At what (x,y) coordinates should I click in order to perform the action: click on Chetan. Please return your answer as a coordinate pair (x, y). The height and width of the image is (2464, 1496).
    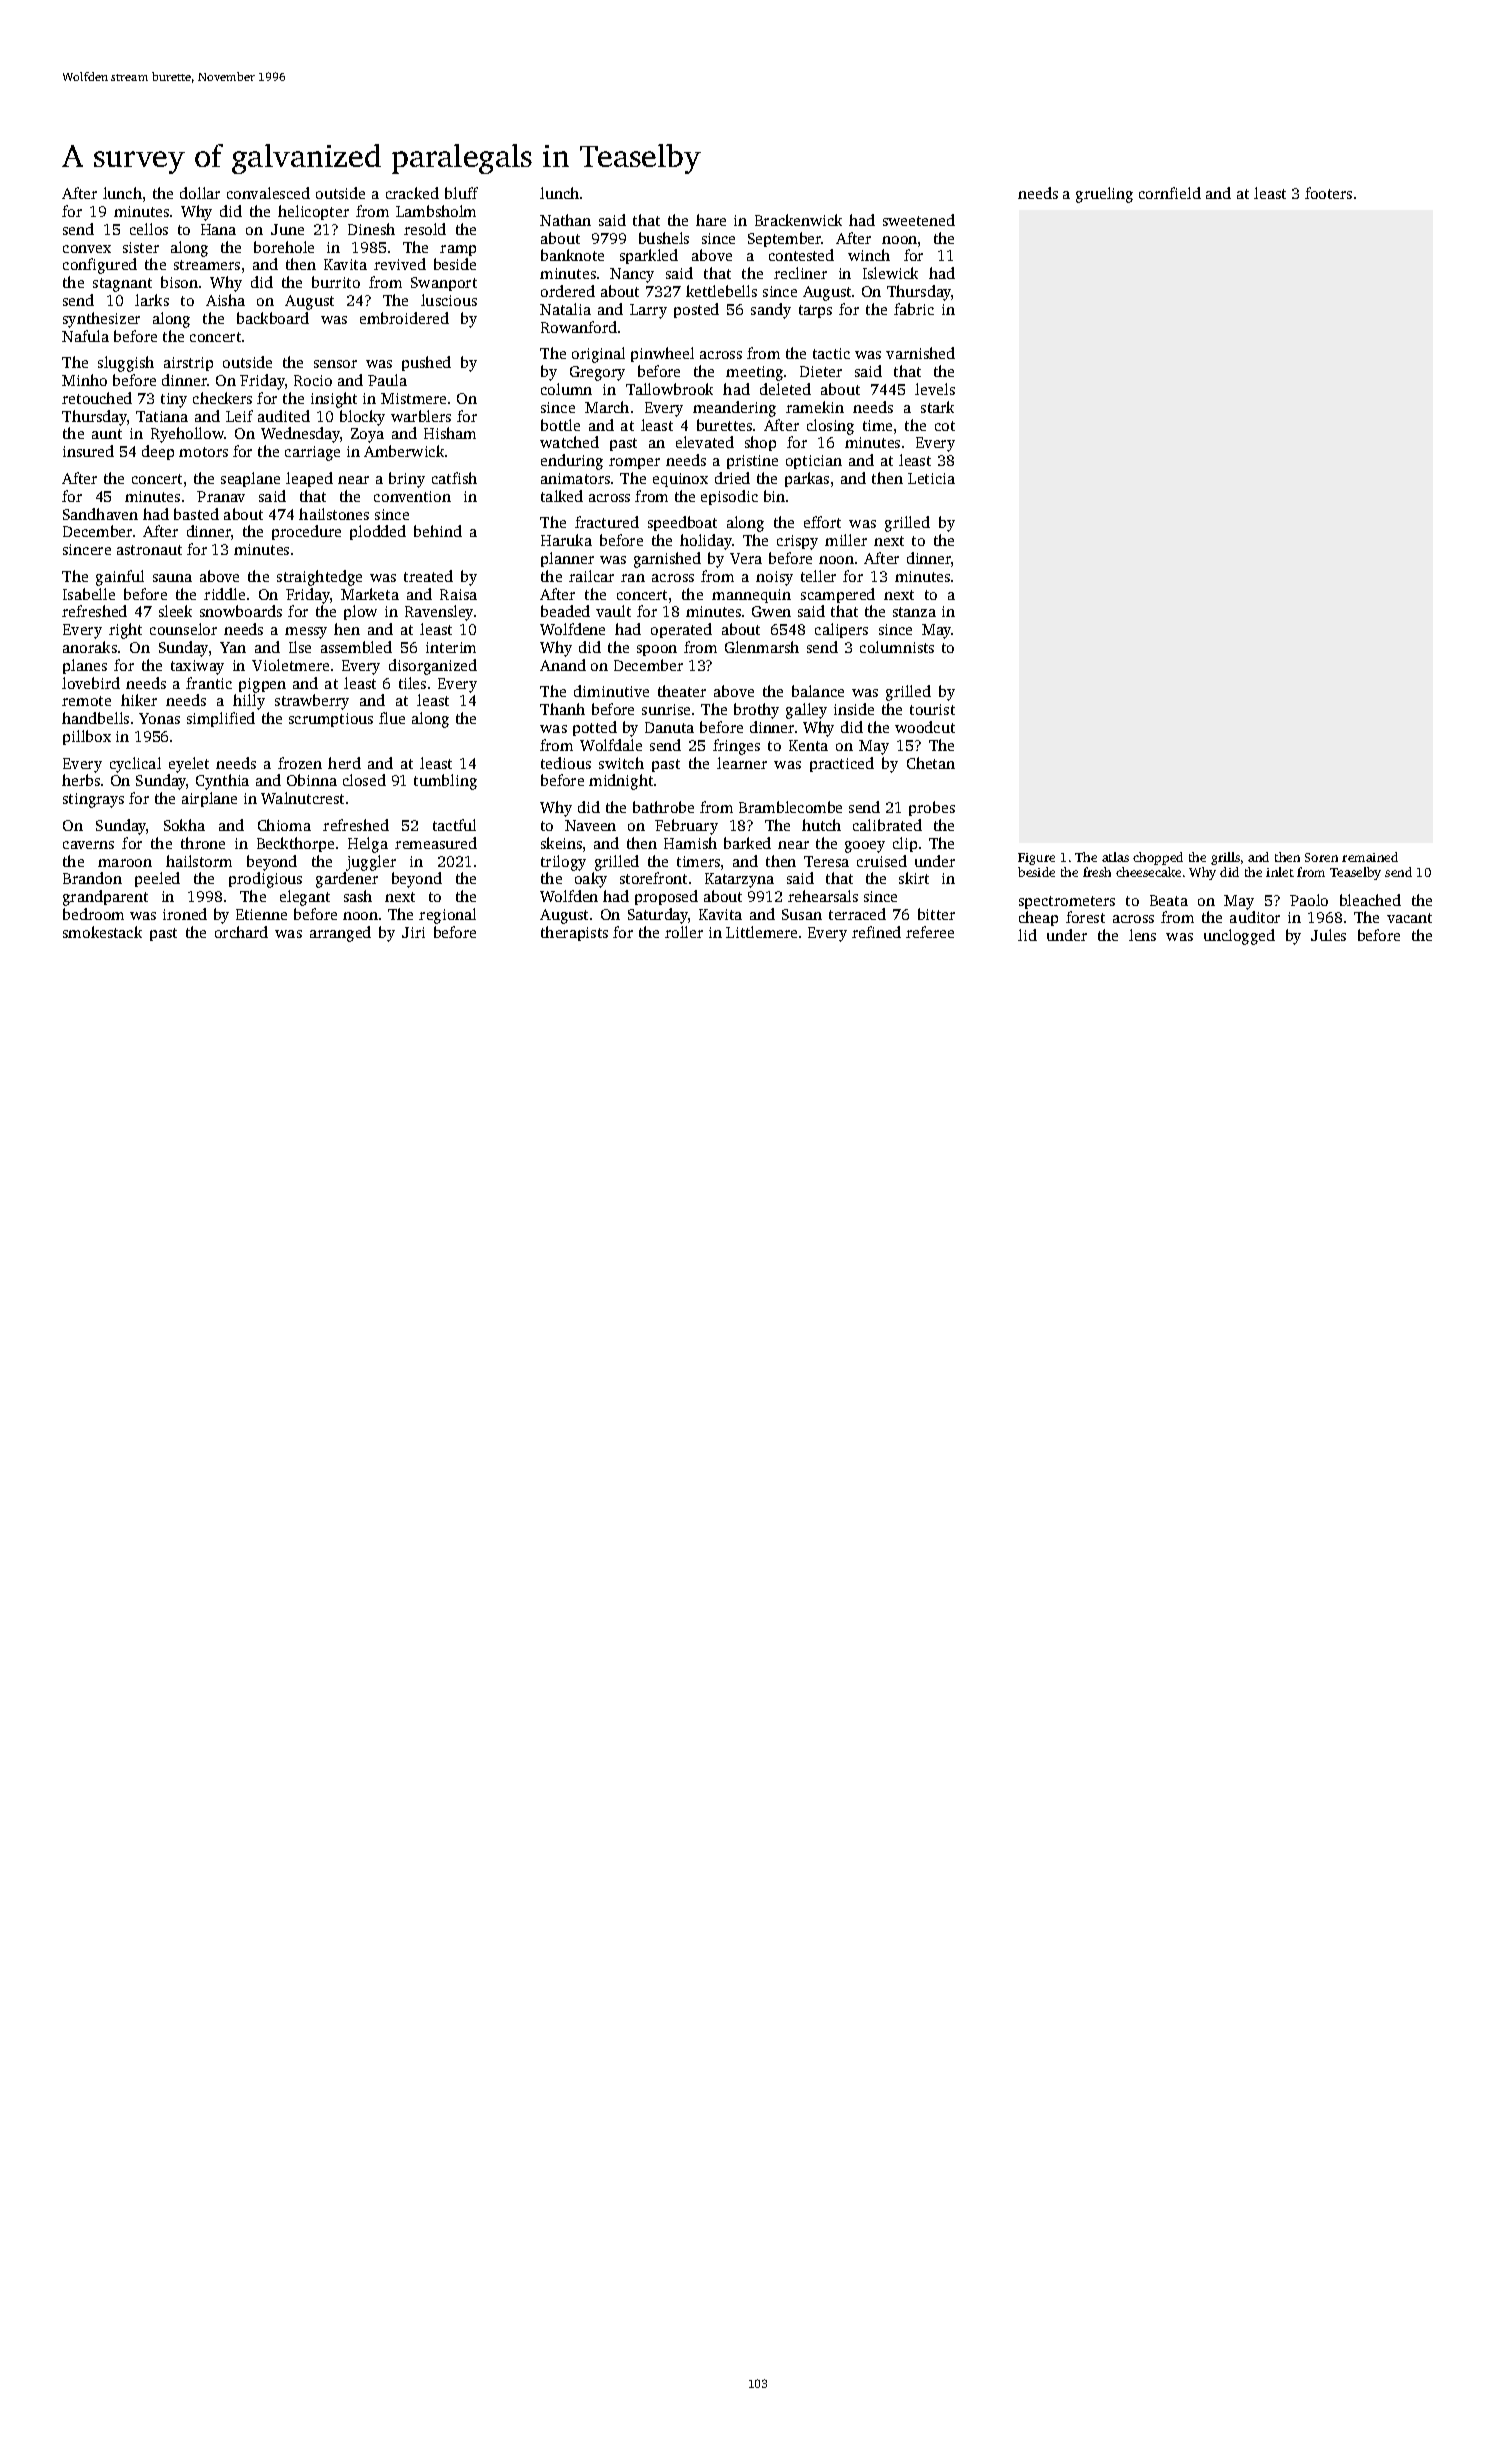
    Looking at the image, I should click on (931, 763).
